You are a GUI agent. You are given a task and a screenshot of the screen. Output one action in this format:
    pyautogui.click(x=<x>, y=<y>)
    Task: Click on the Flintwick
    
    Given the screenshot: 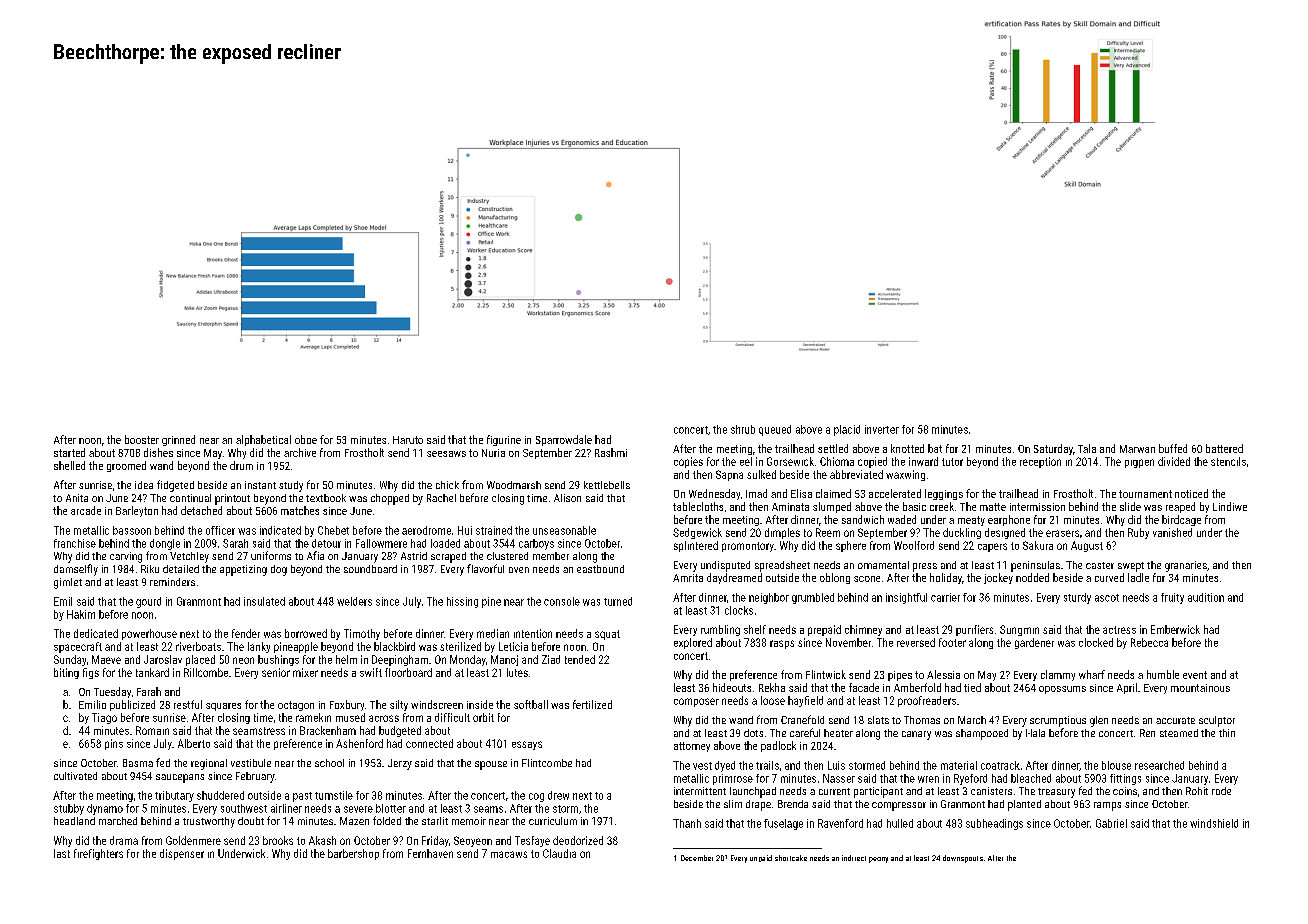 What is the action you would take?
    pyautogui.click(x=826, y=674)
